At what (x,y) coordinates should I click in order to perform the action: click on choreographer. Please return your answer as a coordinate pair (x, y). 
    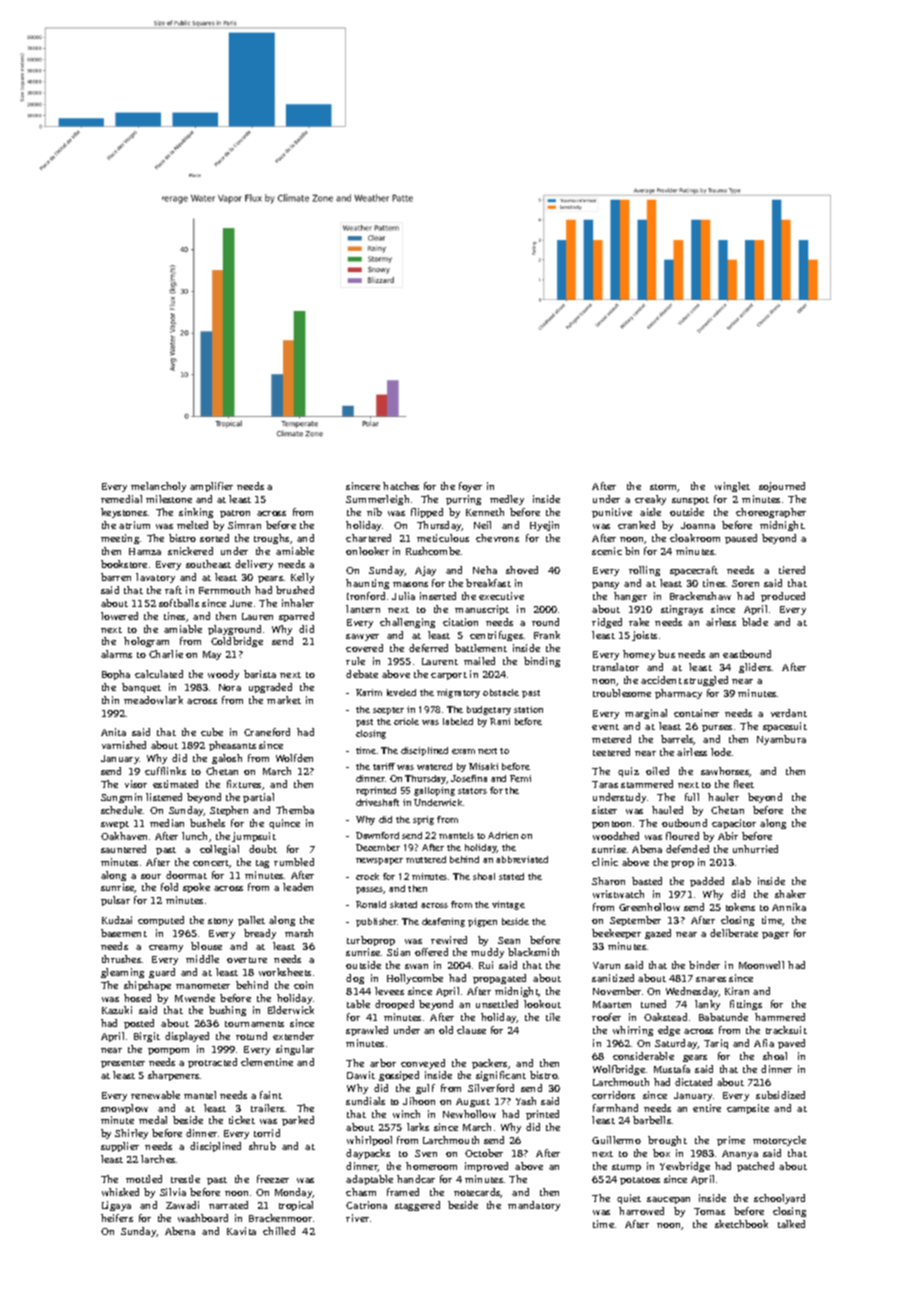
    Looking at the image, I should click on (771, 513).
